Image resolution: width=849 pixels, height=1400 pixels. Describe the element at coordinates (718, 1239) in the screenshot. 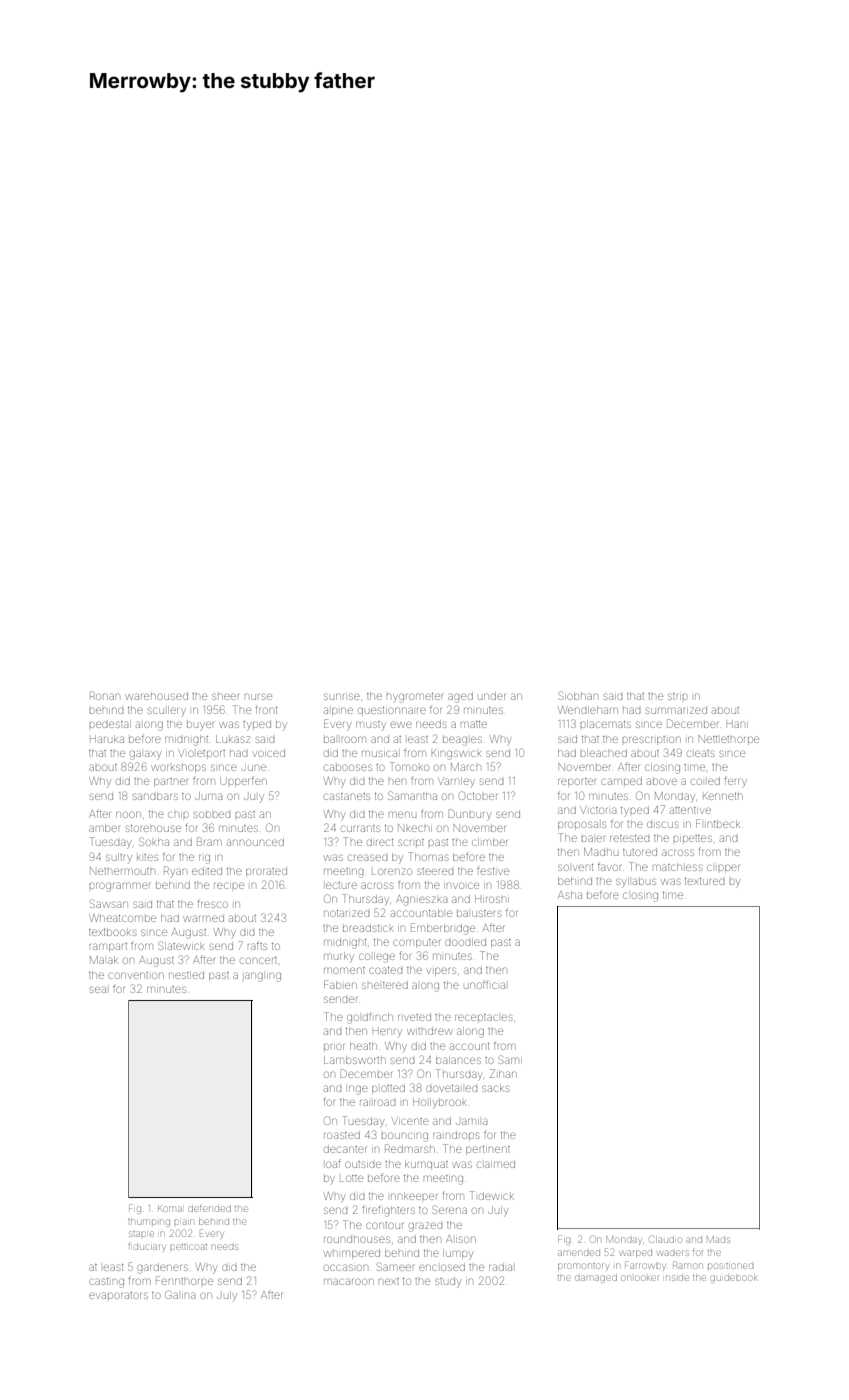

I see `Mads` at that location.
